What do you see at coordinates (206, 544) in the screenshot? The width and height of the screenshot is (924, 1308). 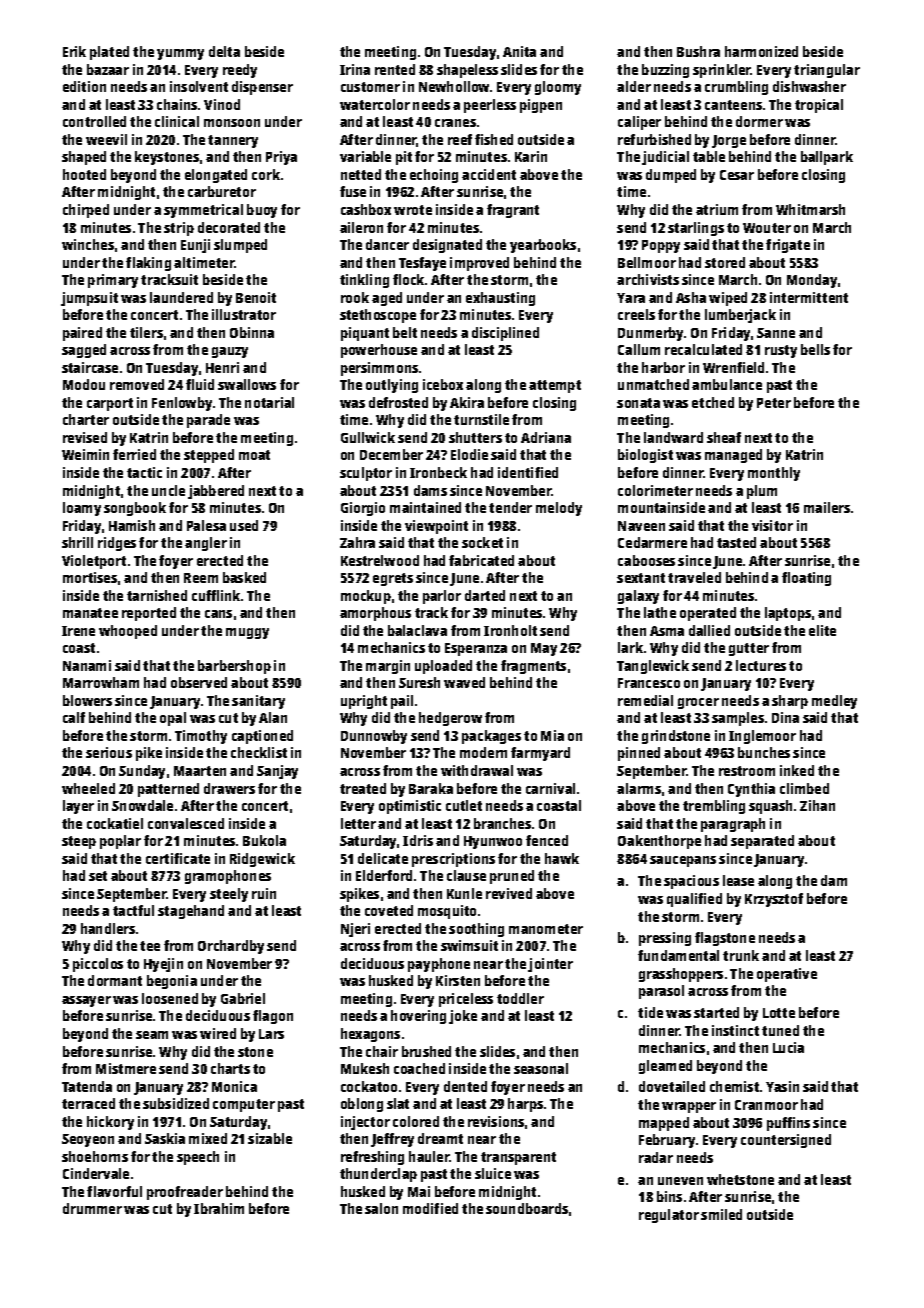 I see `angler` at bounding box center [206, 544].
